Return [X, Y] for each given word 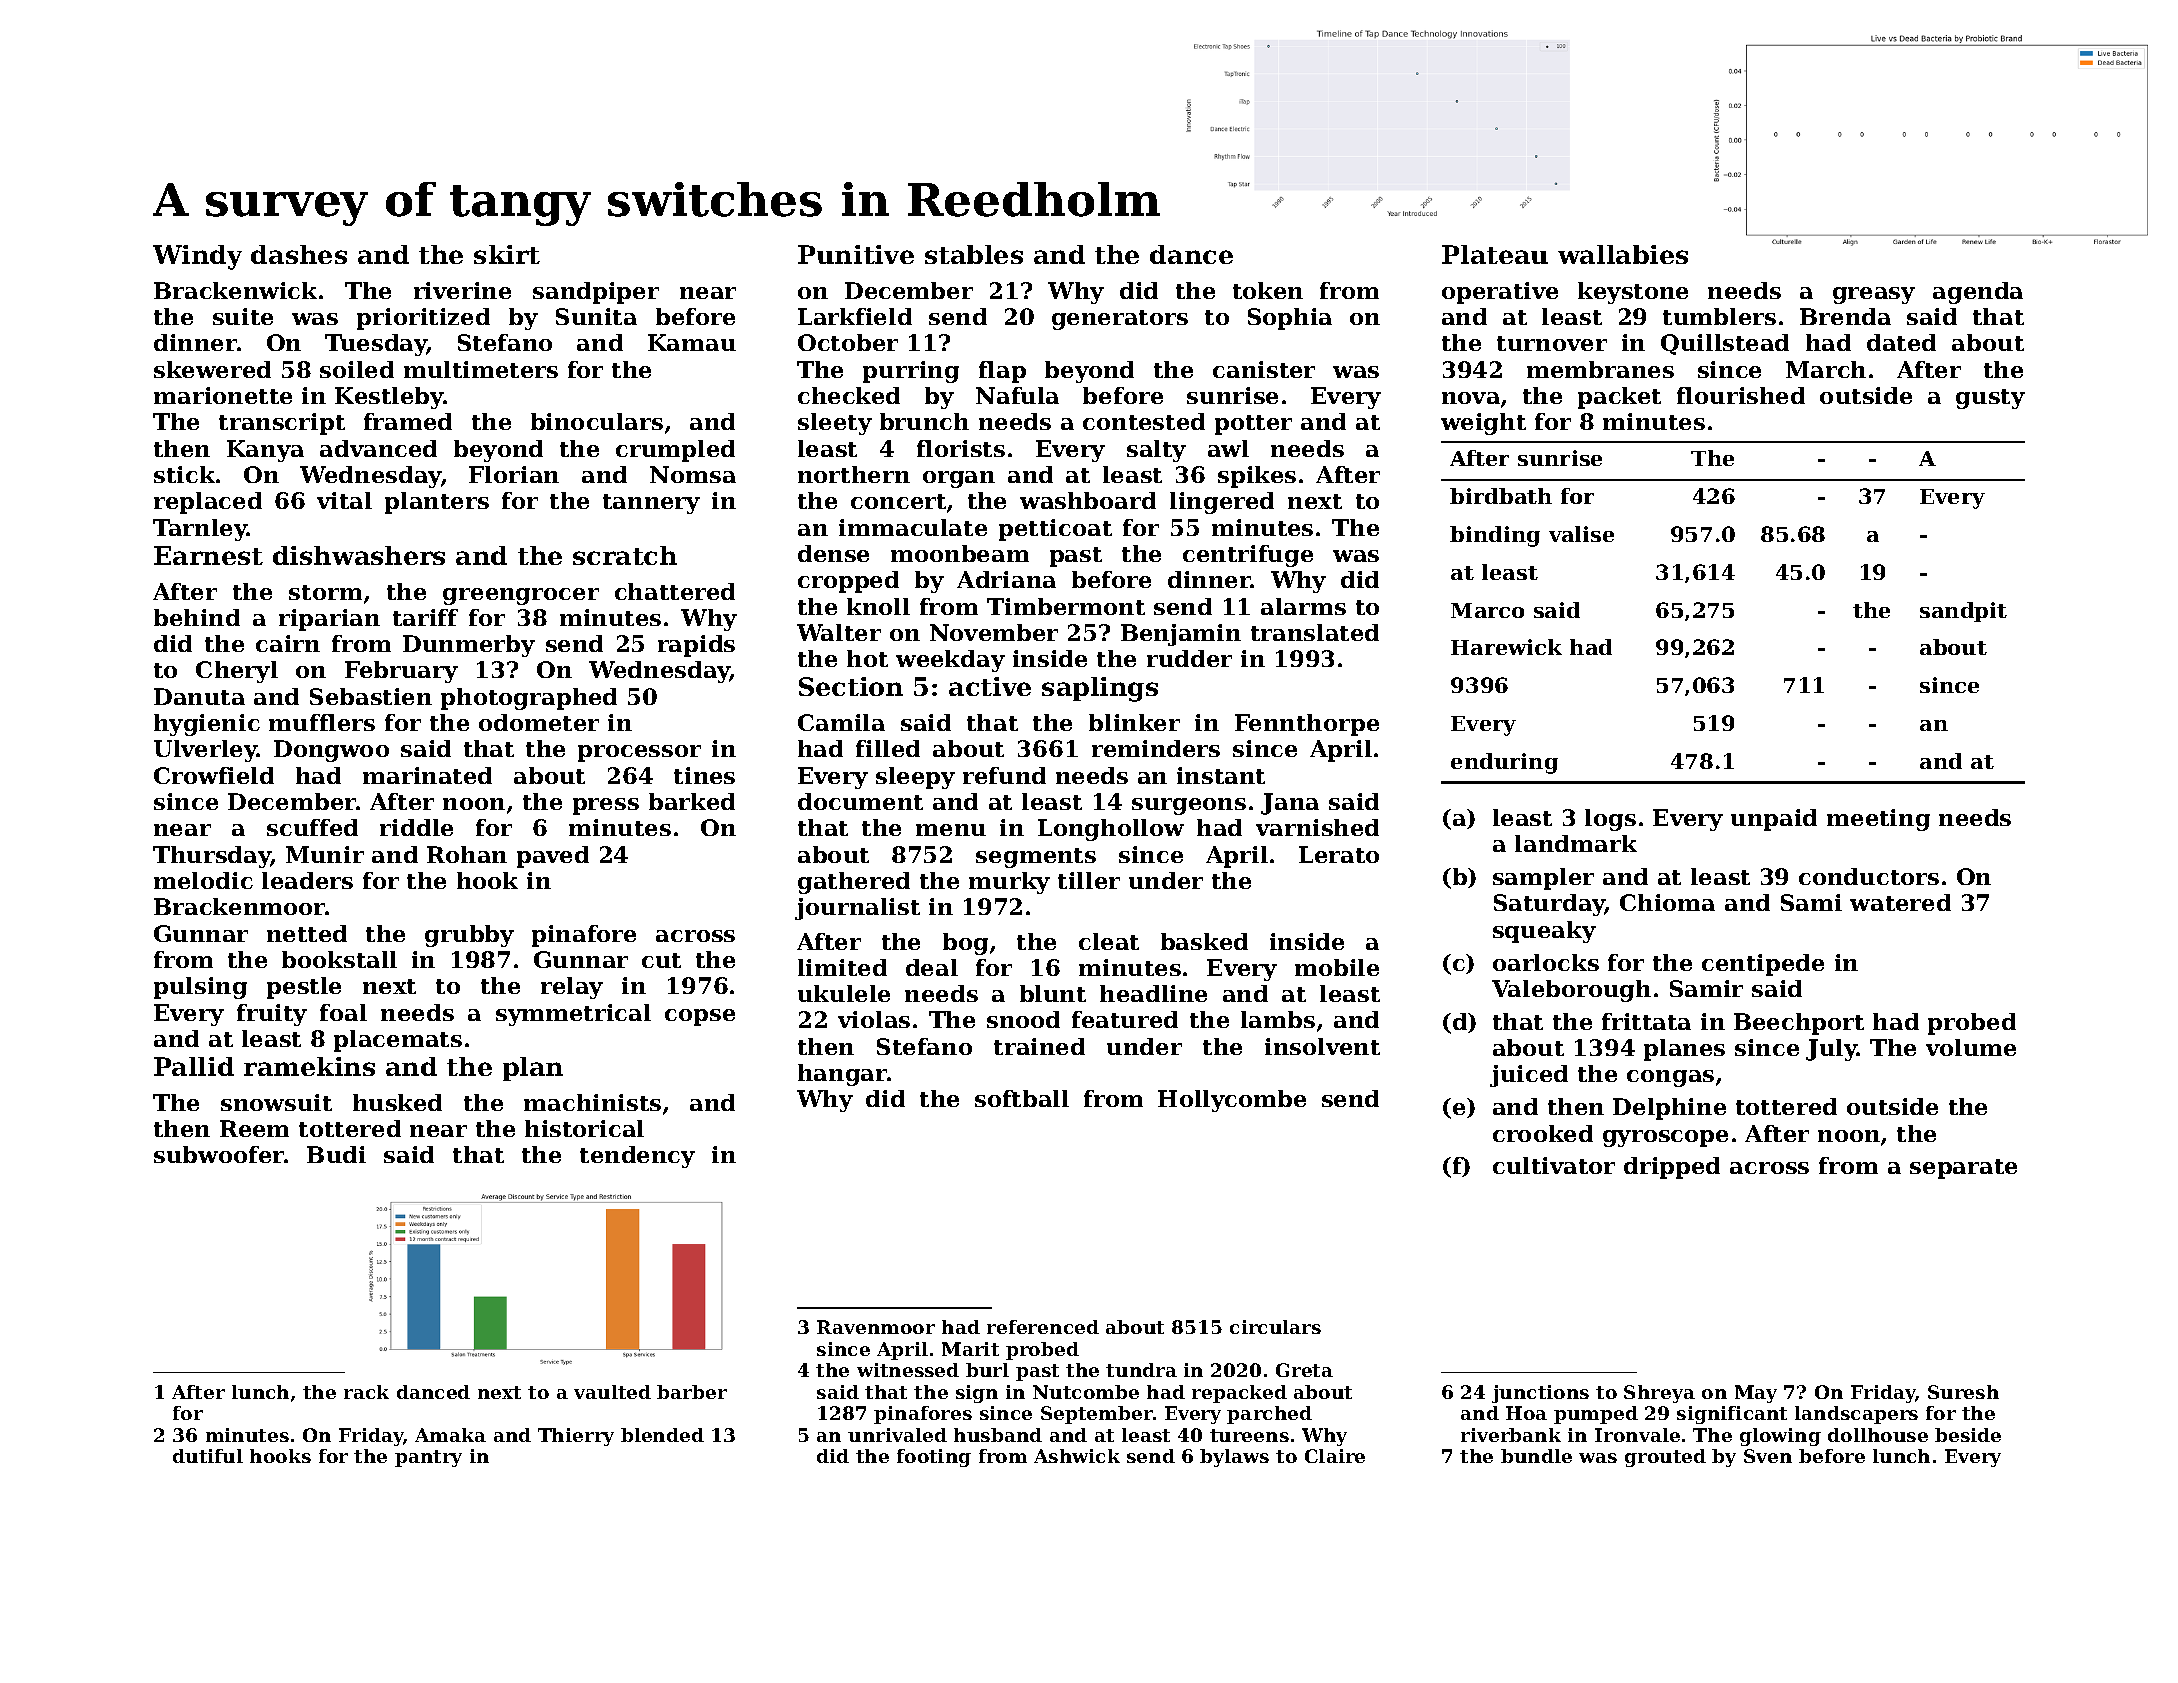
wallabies [1623, 254]
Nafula [1017, 395]
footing [934, 1458]
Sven [1768, 1456]
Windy [197, 257]
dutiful [208, 1456]
